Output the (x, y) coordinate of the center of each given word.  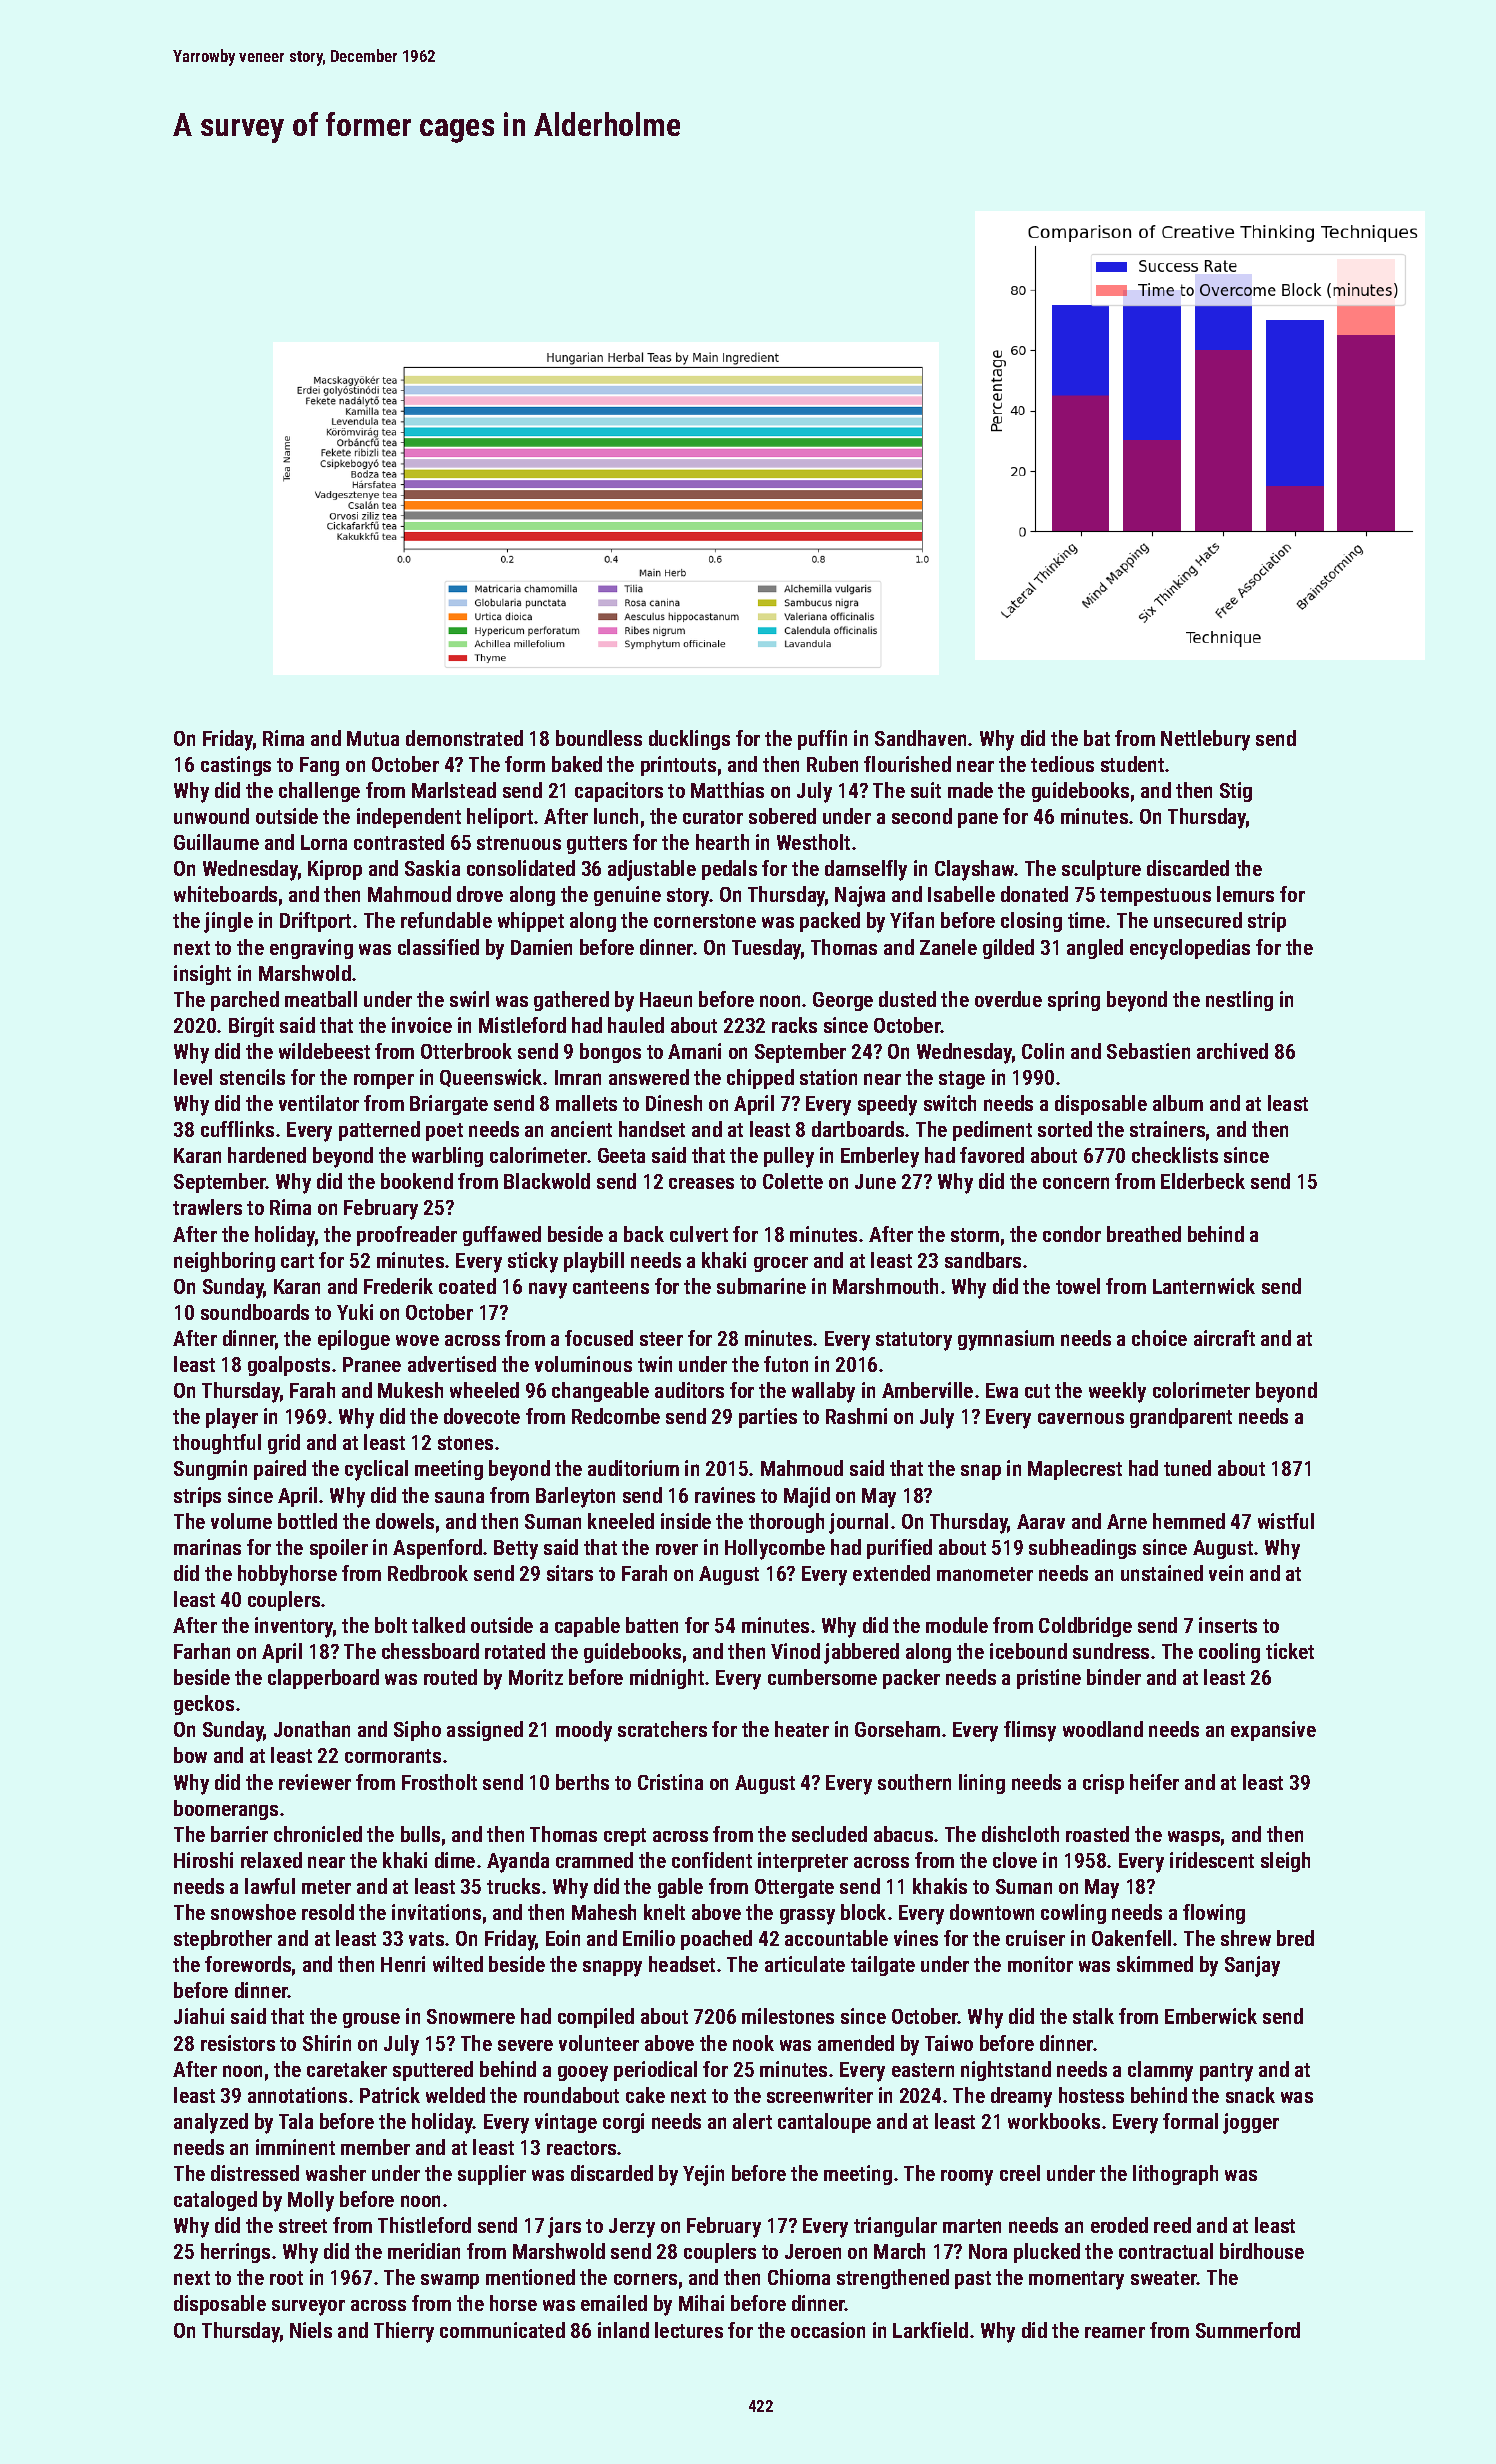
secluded (829, 1834)
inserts (1228, 1625)
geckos (204, 1705)
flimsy (1030, 1731)
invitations (436, 1912)
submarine (761, 1286)
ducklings (689, 740)
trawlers (207, 1207)
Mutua (373, 738)
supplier (492, 2175)
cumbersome (822, 1677)
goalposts (289, 1366)
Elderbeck (1203, 1181)
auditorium (633, 1468)
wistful (1286, 1521)
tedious (1062, 764)
